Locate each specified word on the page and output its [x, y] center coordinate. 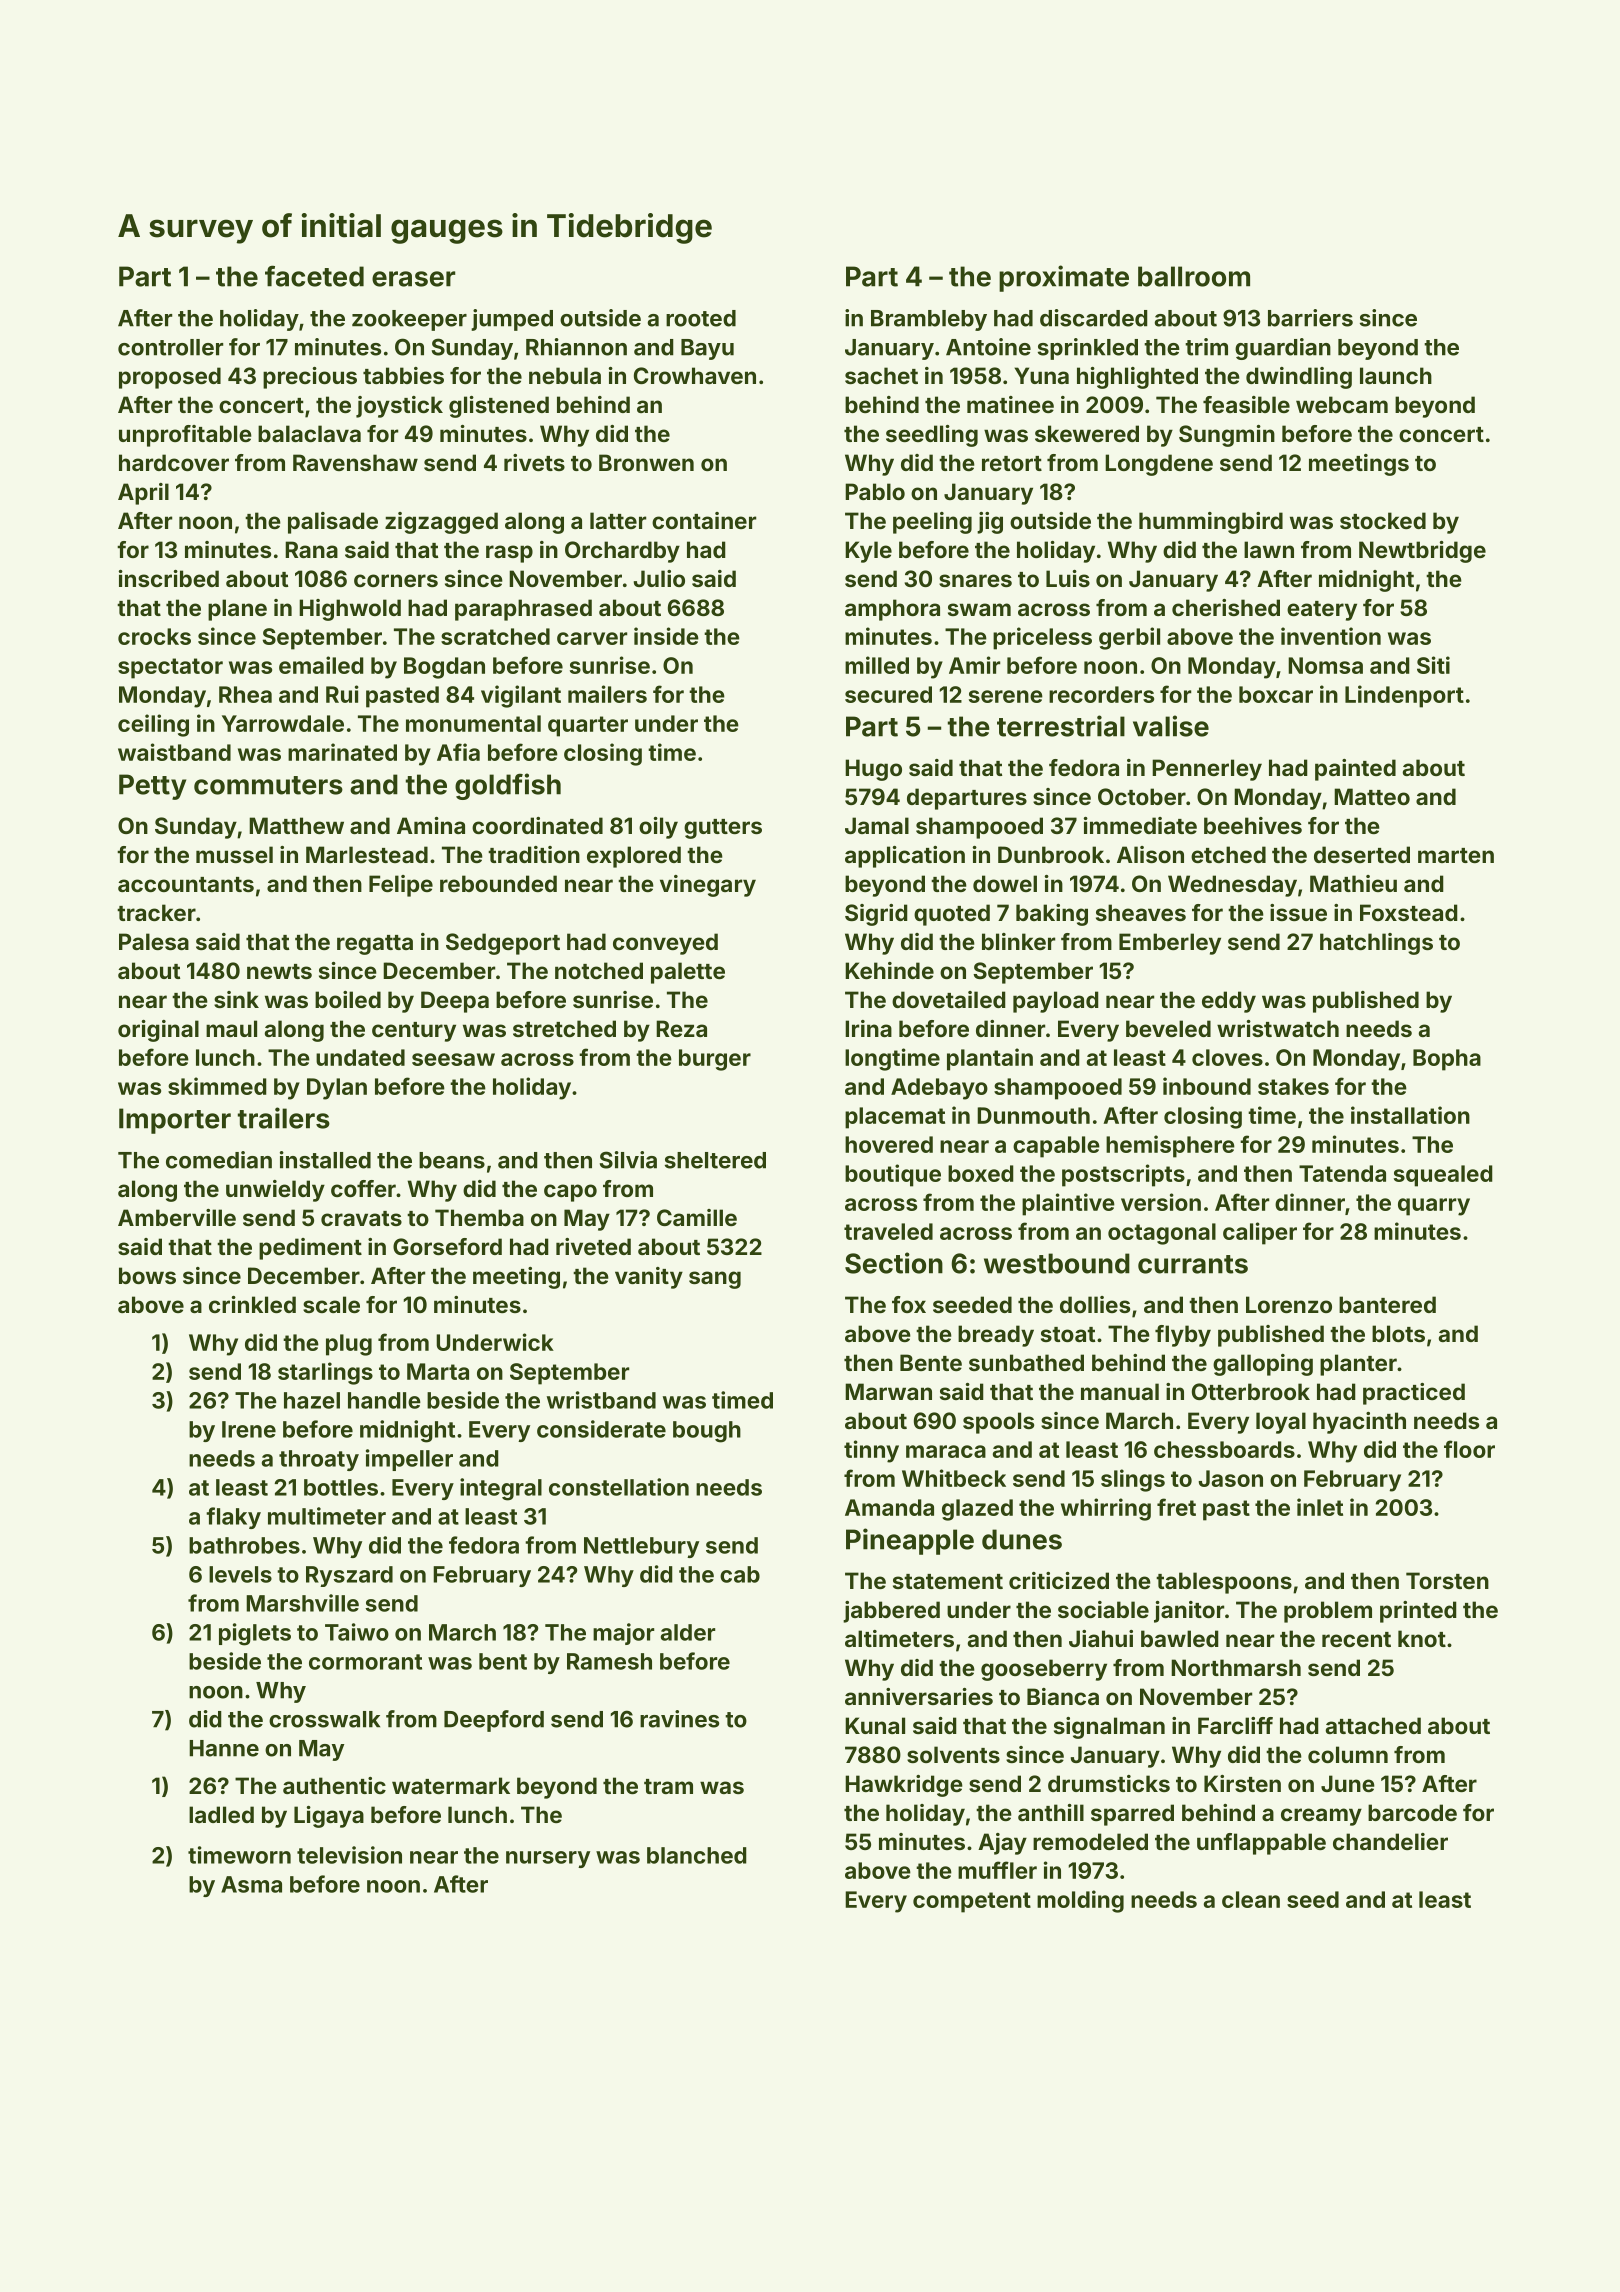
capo [570, 1193]
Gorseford [447, 1246]
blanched [696, 1855]
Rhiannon [576, 347]
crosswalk [324, 1719]
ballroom [1194, 276]
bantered [1387, 1304]
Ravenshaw [355, 462]
